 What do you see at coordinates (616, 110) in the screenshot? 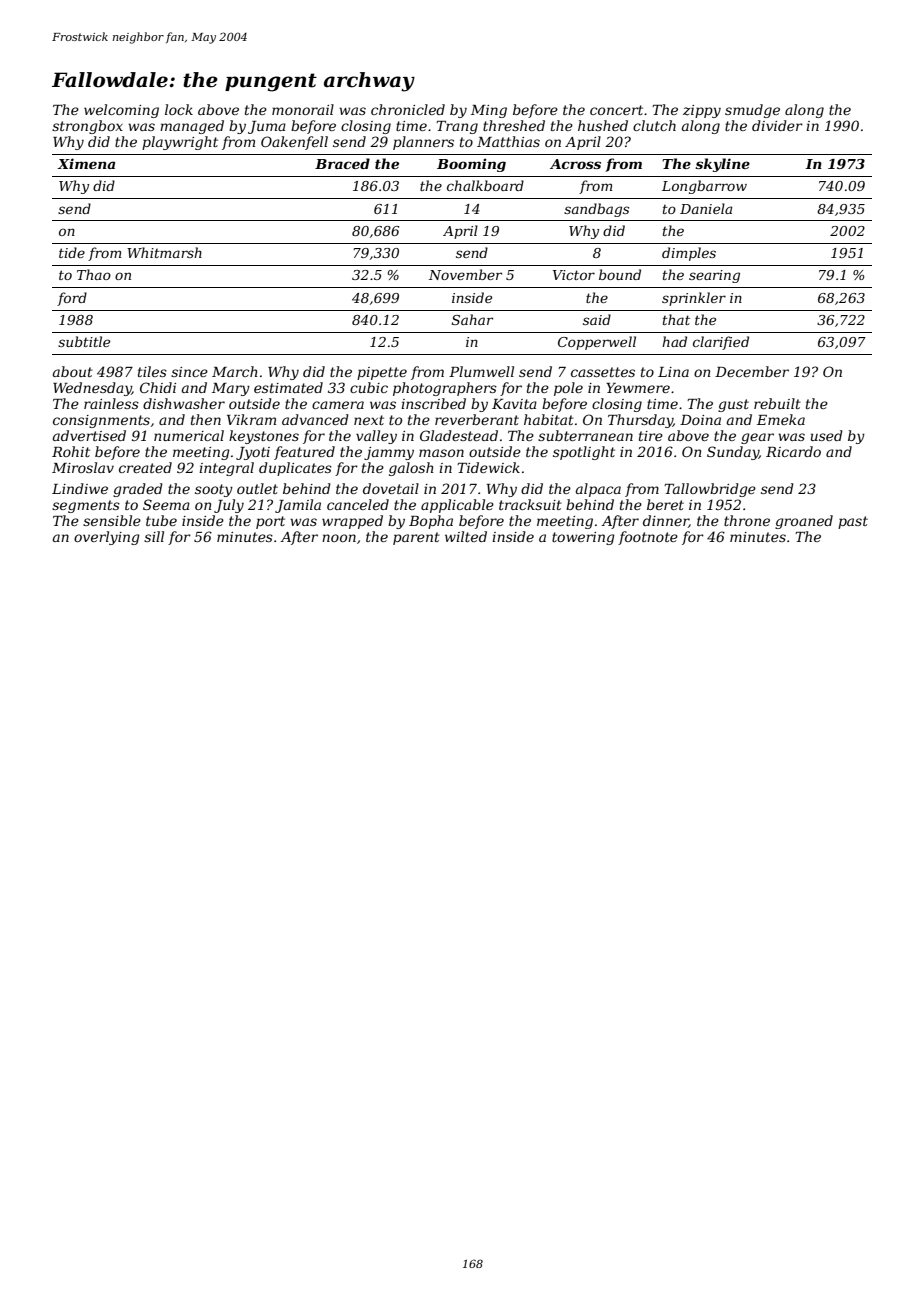
I see `concert` at bounding box center [616, 110].
